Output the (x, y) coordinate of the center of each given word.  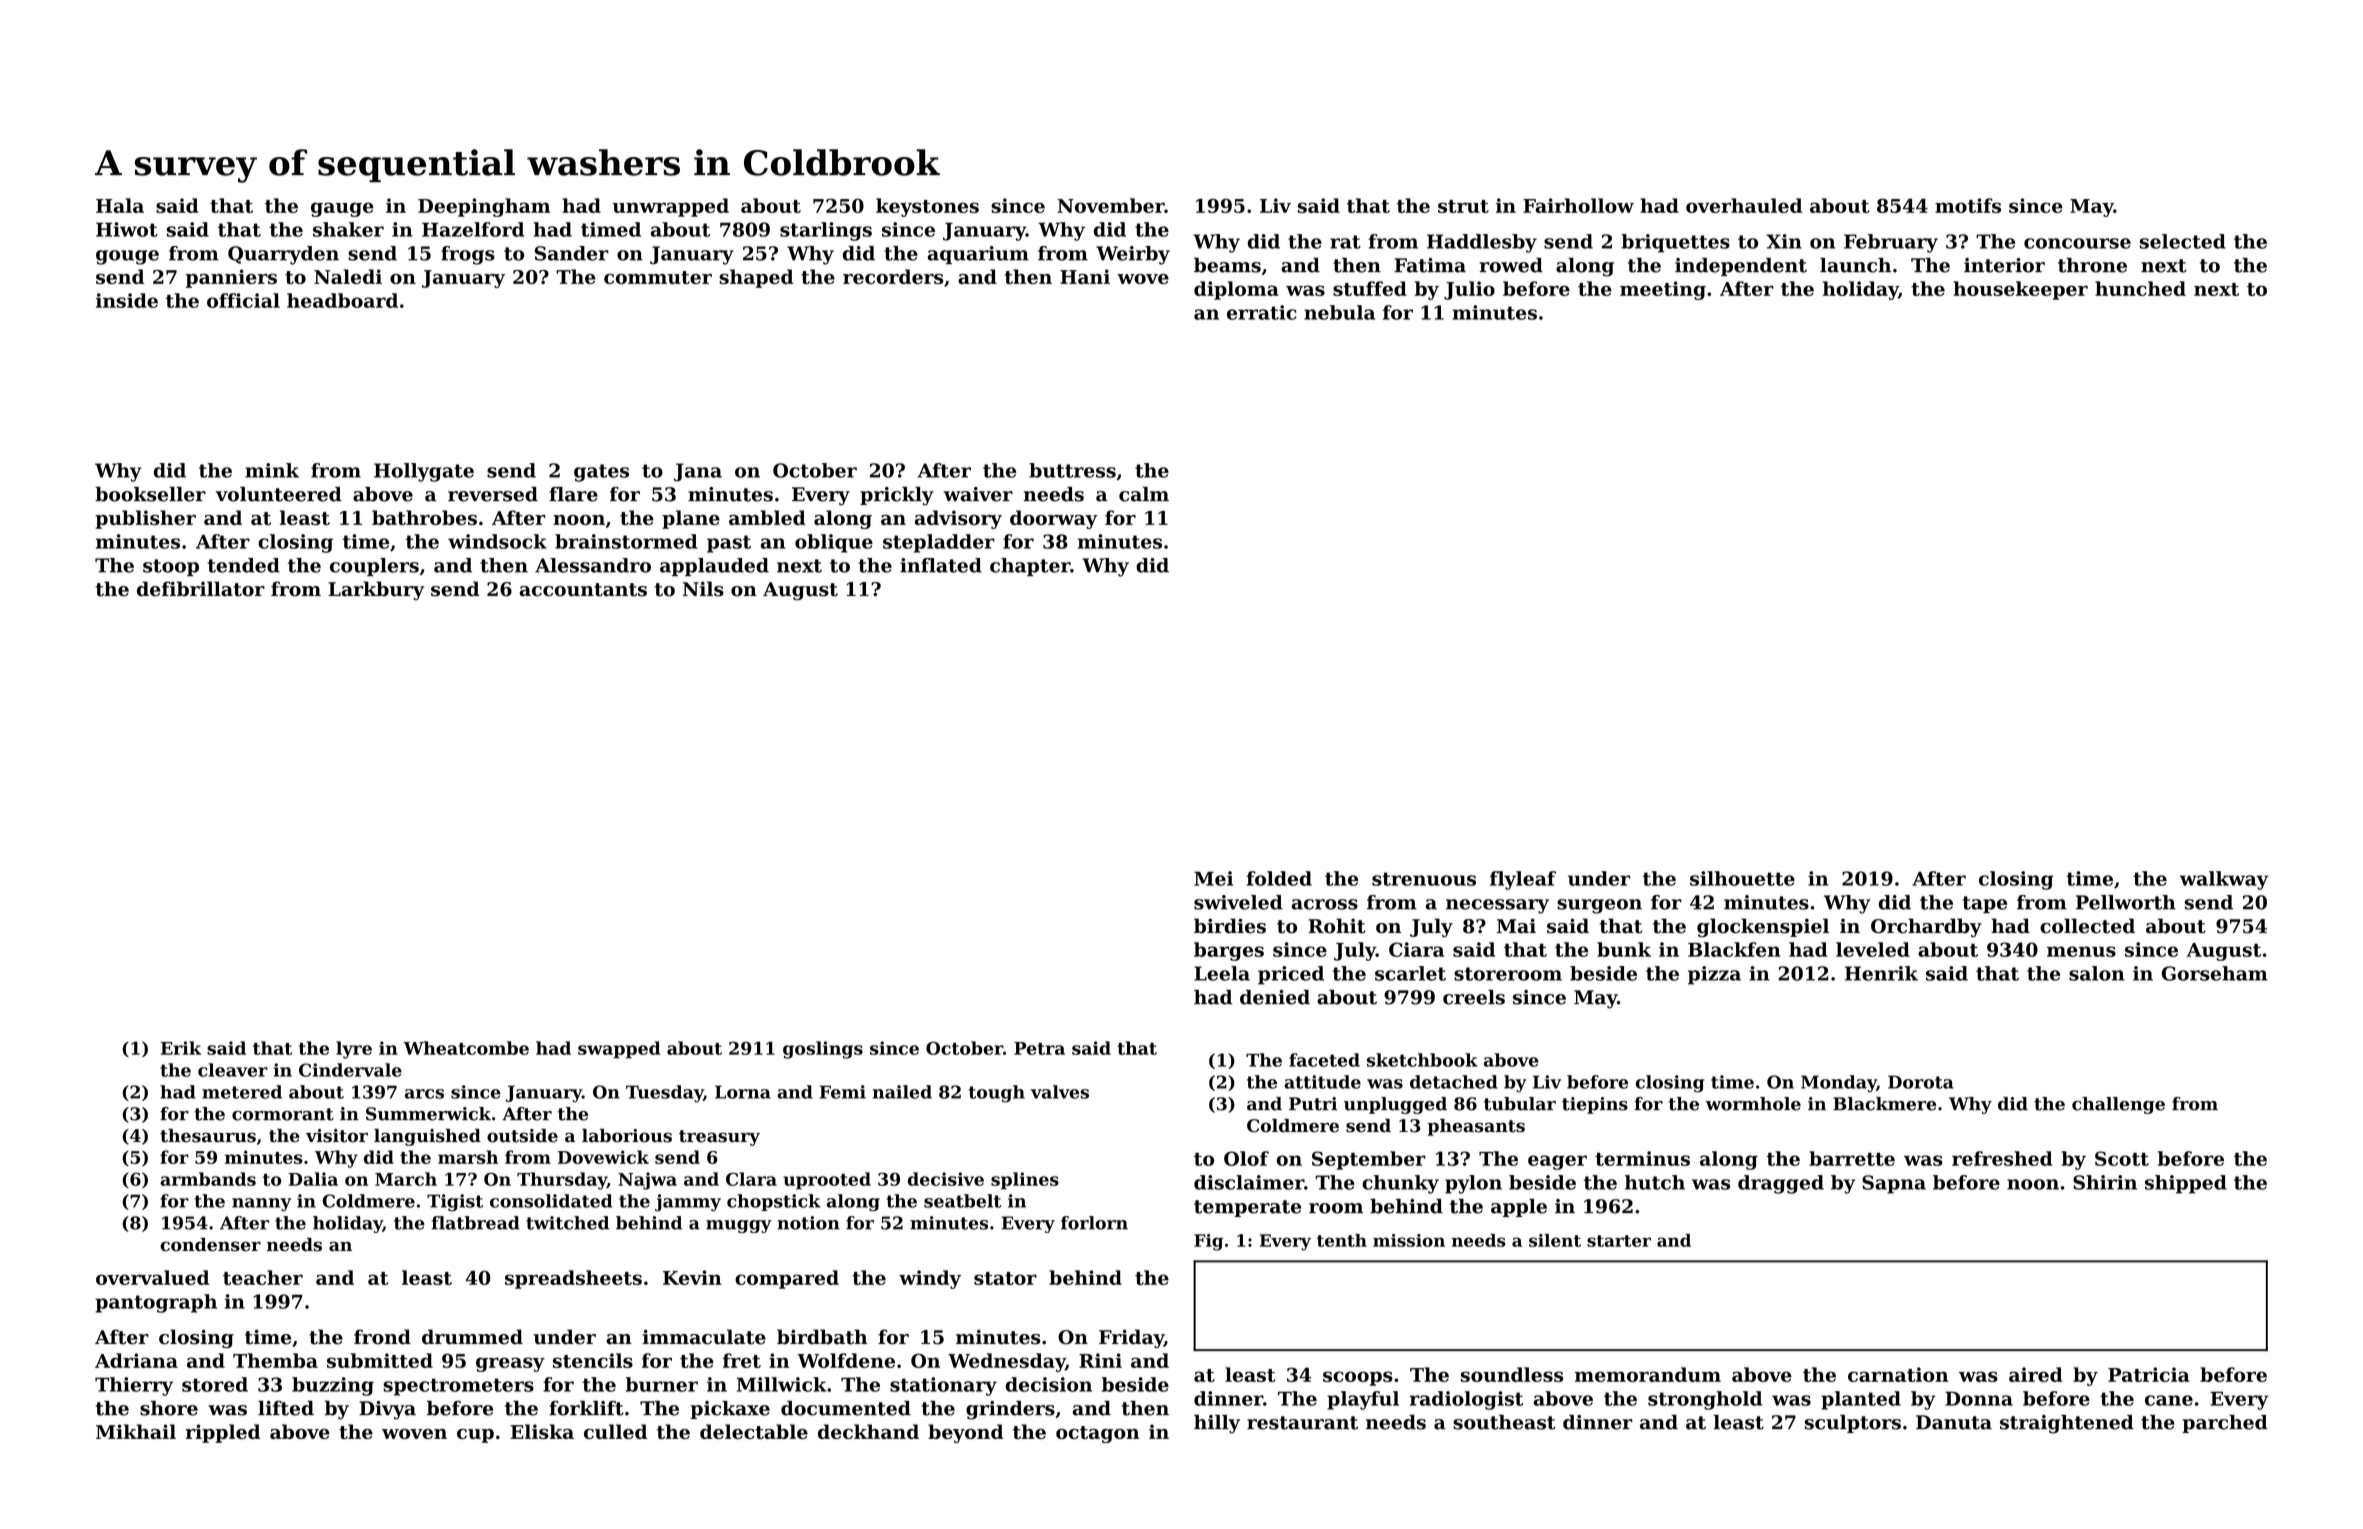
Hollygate (424, 472)
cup (475, 1436)
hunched (2140, 288)
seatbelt (962, 1201)
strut (1463, 206)
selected (2183, 241)
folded (1279, 878)
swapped (619, 1050)
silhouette (1742, 878)
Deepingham (484, 207)
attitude (1322, 1082)
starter (1619, 1241)
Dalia (313, 1179)
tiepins (1595, 1105)
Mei (1213, 878)
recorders (893, 276)
